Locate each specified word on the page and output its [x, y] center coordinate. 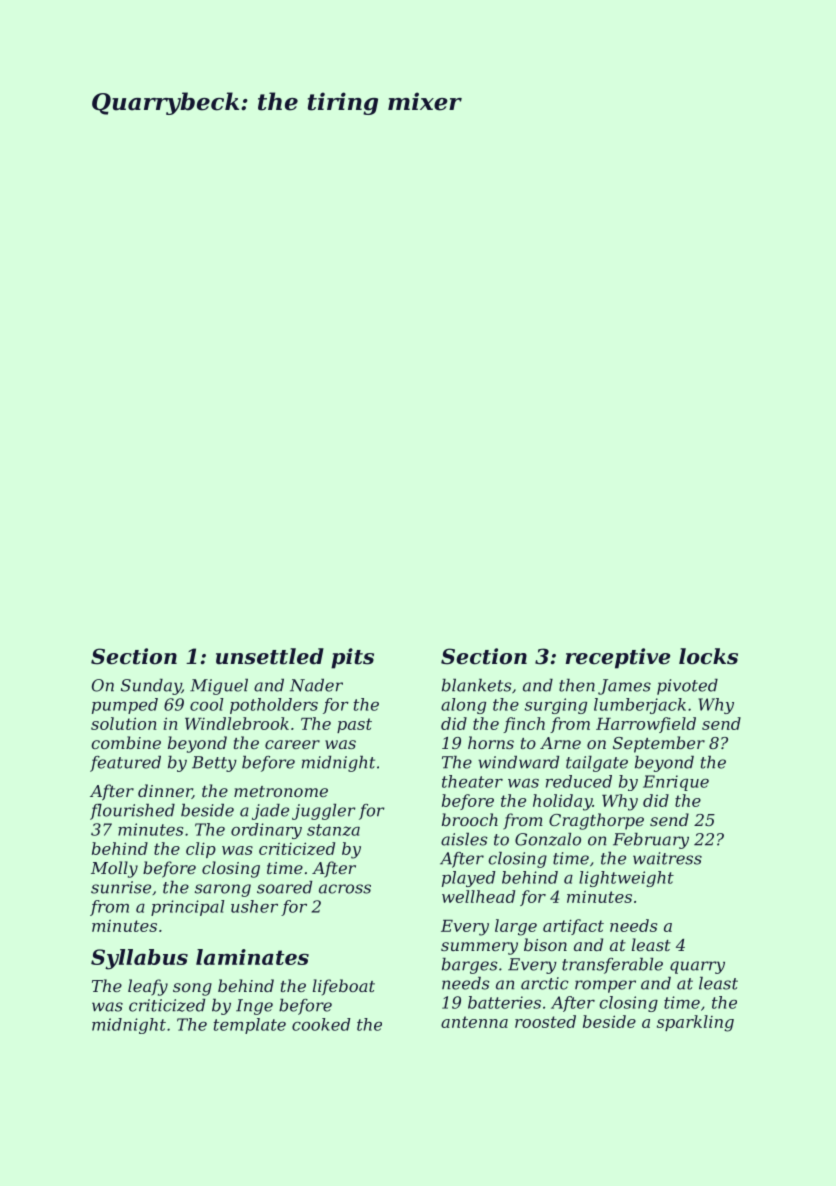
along [463, 706]
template [250, 1026]
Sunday [151, 687]
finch [524, 725]
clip [201, 850]
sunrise [121, 887]
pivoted [687, 687]
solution [124, 723]
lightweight [626, 879]
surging [556, 706]
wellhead [478, 896]
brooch [470, 819]
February [651, 841]
